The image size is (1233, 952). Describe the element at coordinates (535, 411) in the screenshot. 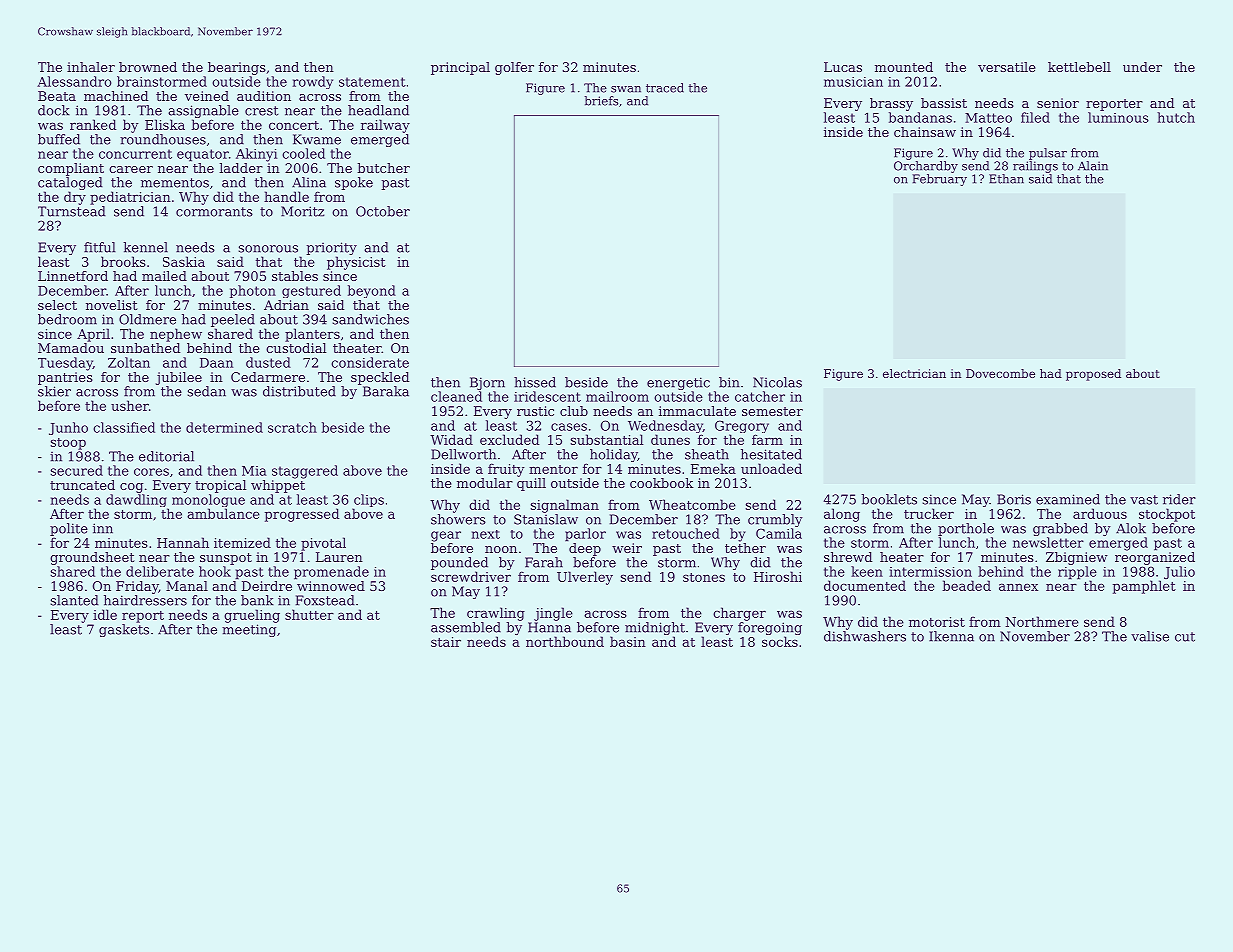

I see `rustic` at that location.
